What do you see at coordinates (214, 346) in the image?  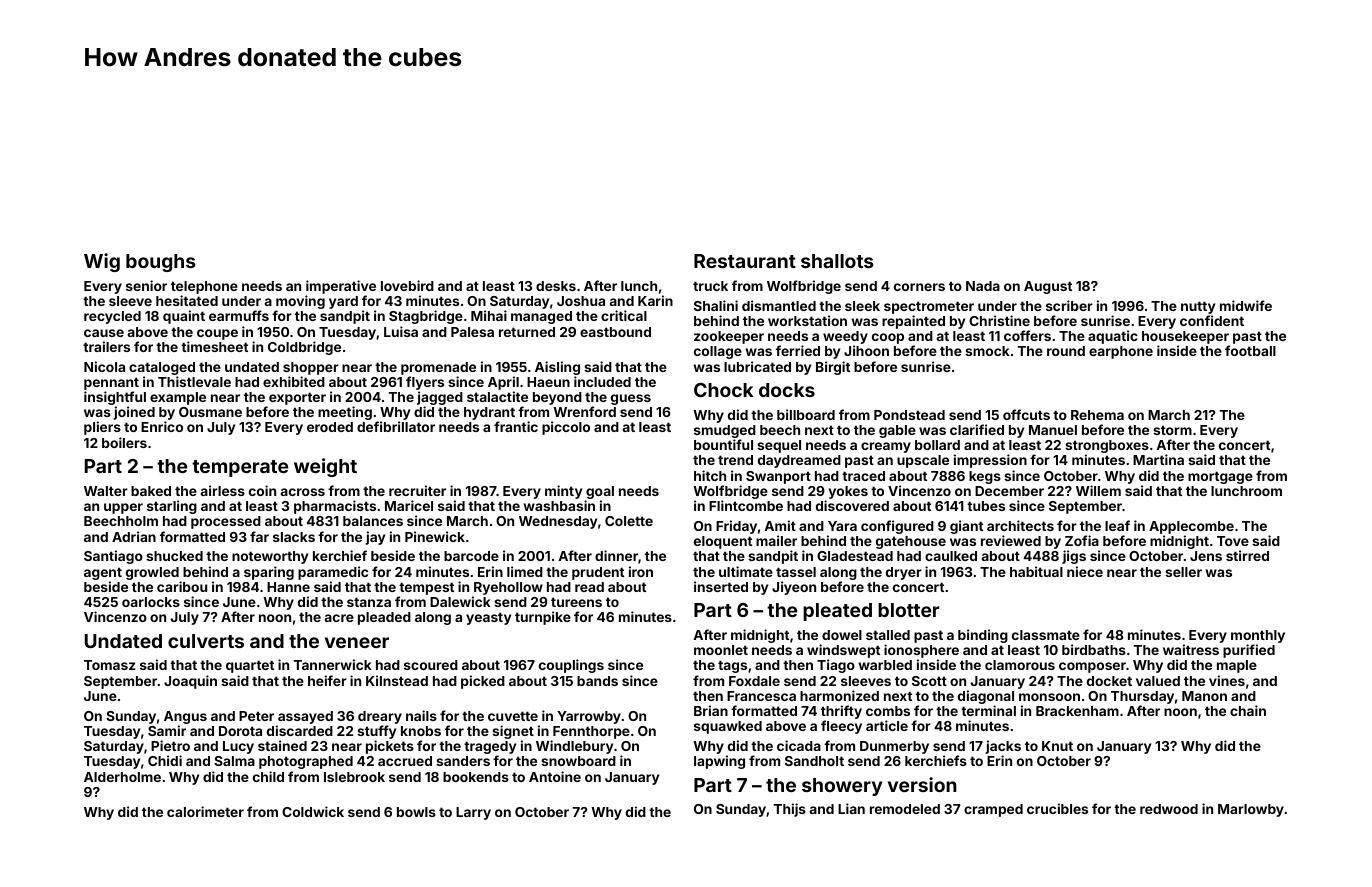 I see `timesheet` at bounding box center [214, 346].
